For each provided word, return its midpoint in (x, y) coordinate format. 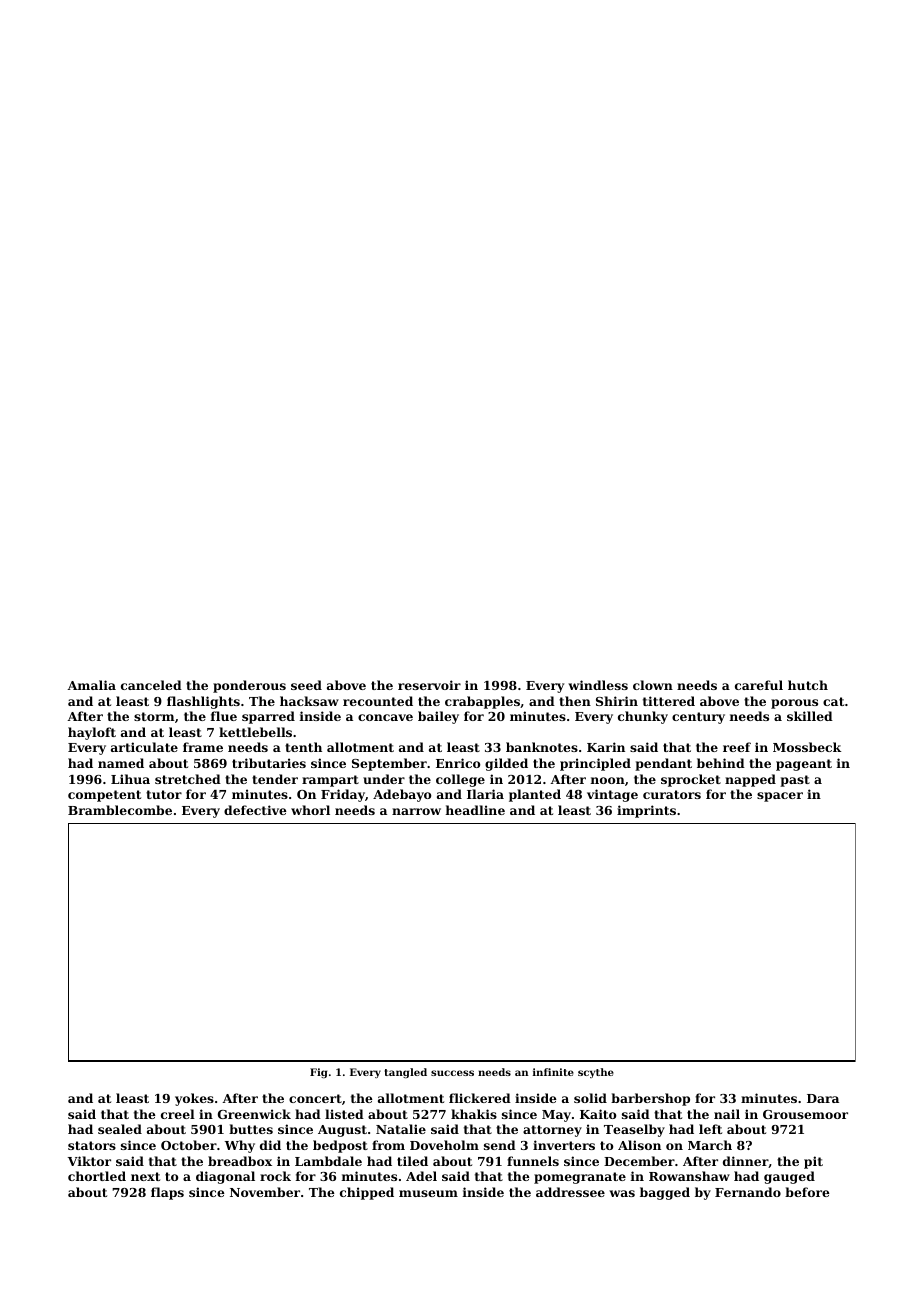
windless (598, 685)
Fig (318, 1073)
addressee (570, 1192)
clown (653, 685)
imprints (646, 811)
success (452, 1073)
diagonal (225, 1177)
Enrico (458, 763)
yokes (194, 1099)
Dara (823, 1098)
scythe (596, 1073)
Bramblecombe (120, 810)
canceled (151, 685)
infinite (553, 1072)
